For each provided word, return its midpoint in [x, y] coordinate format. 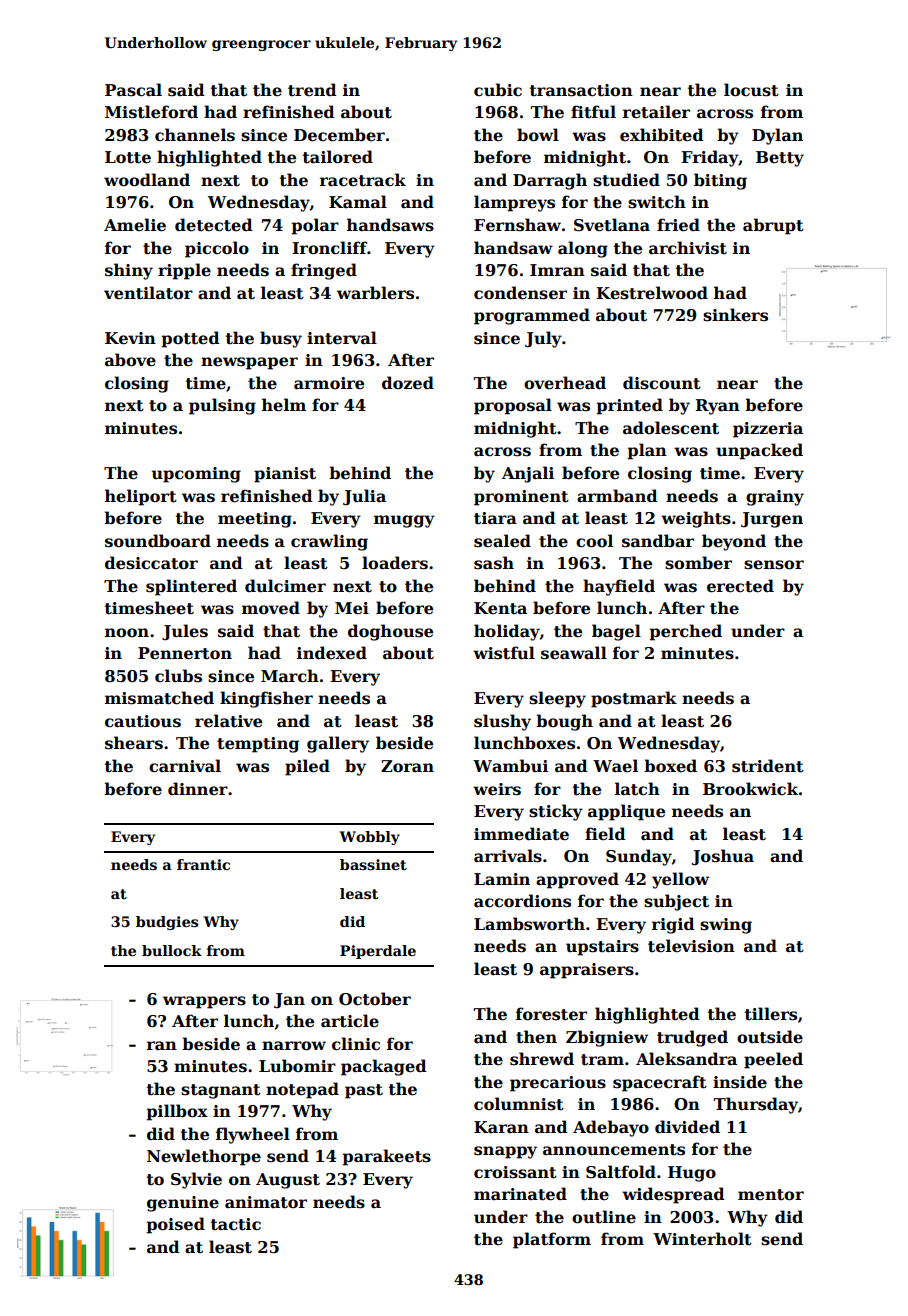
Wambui [510, 765]
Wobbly [369, 838]
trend [312, 90]
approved [577, 880]
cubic [498, 89]
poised [175, 1225]
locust [751, 90]
